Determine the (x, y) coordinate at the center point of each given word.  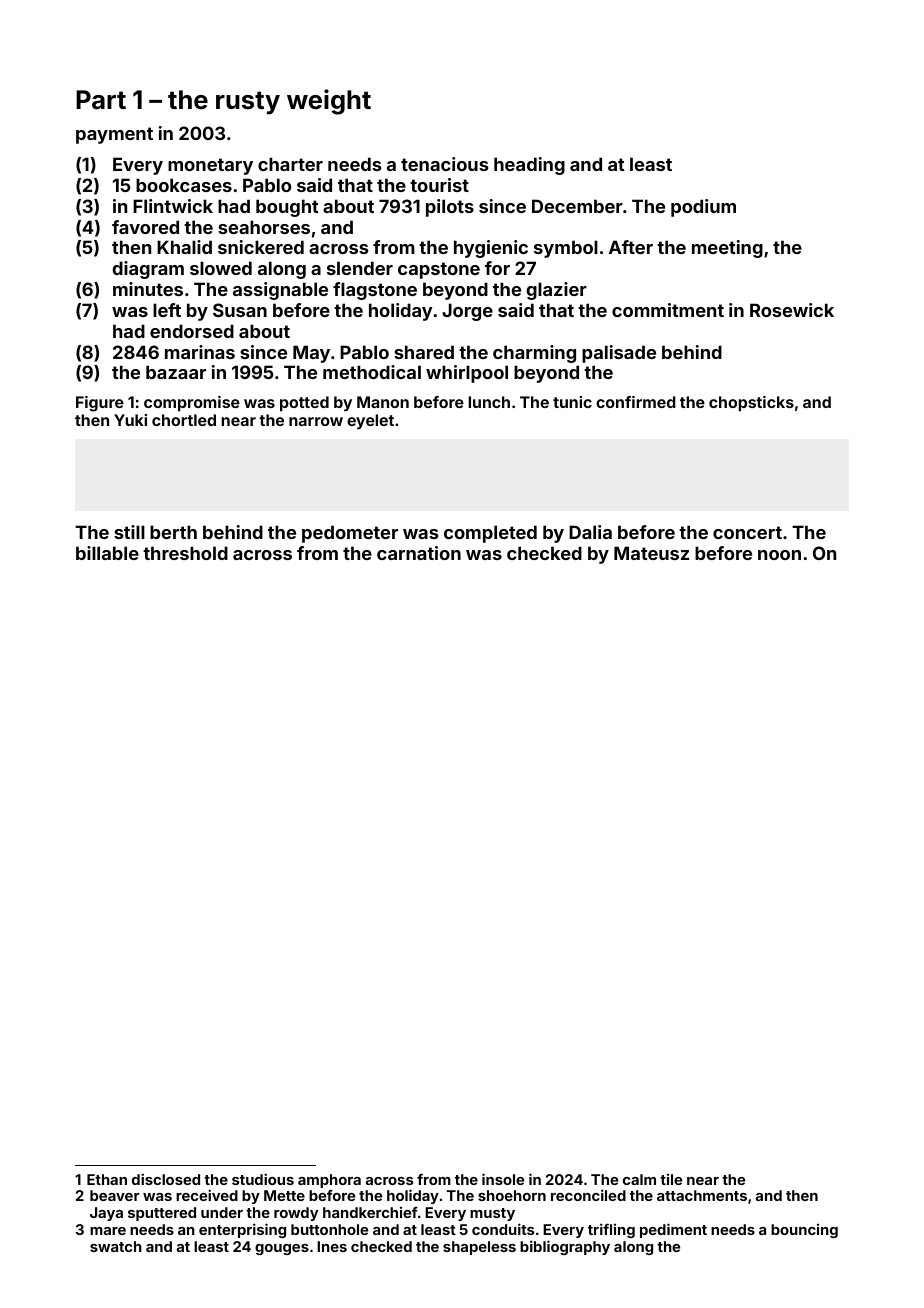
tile (671, 1179)
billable (107, 553)
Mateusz (651, 553)
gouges (282, 1249)
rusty (248, 103)
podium (703, 208)
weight (329, 102)
